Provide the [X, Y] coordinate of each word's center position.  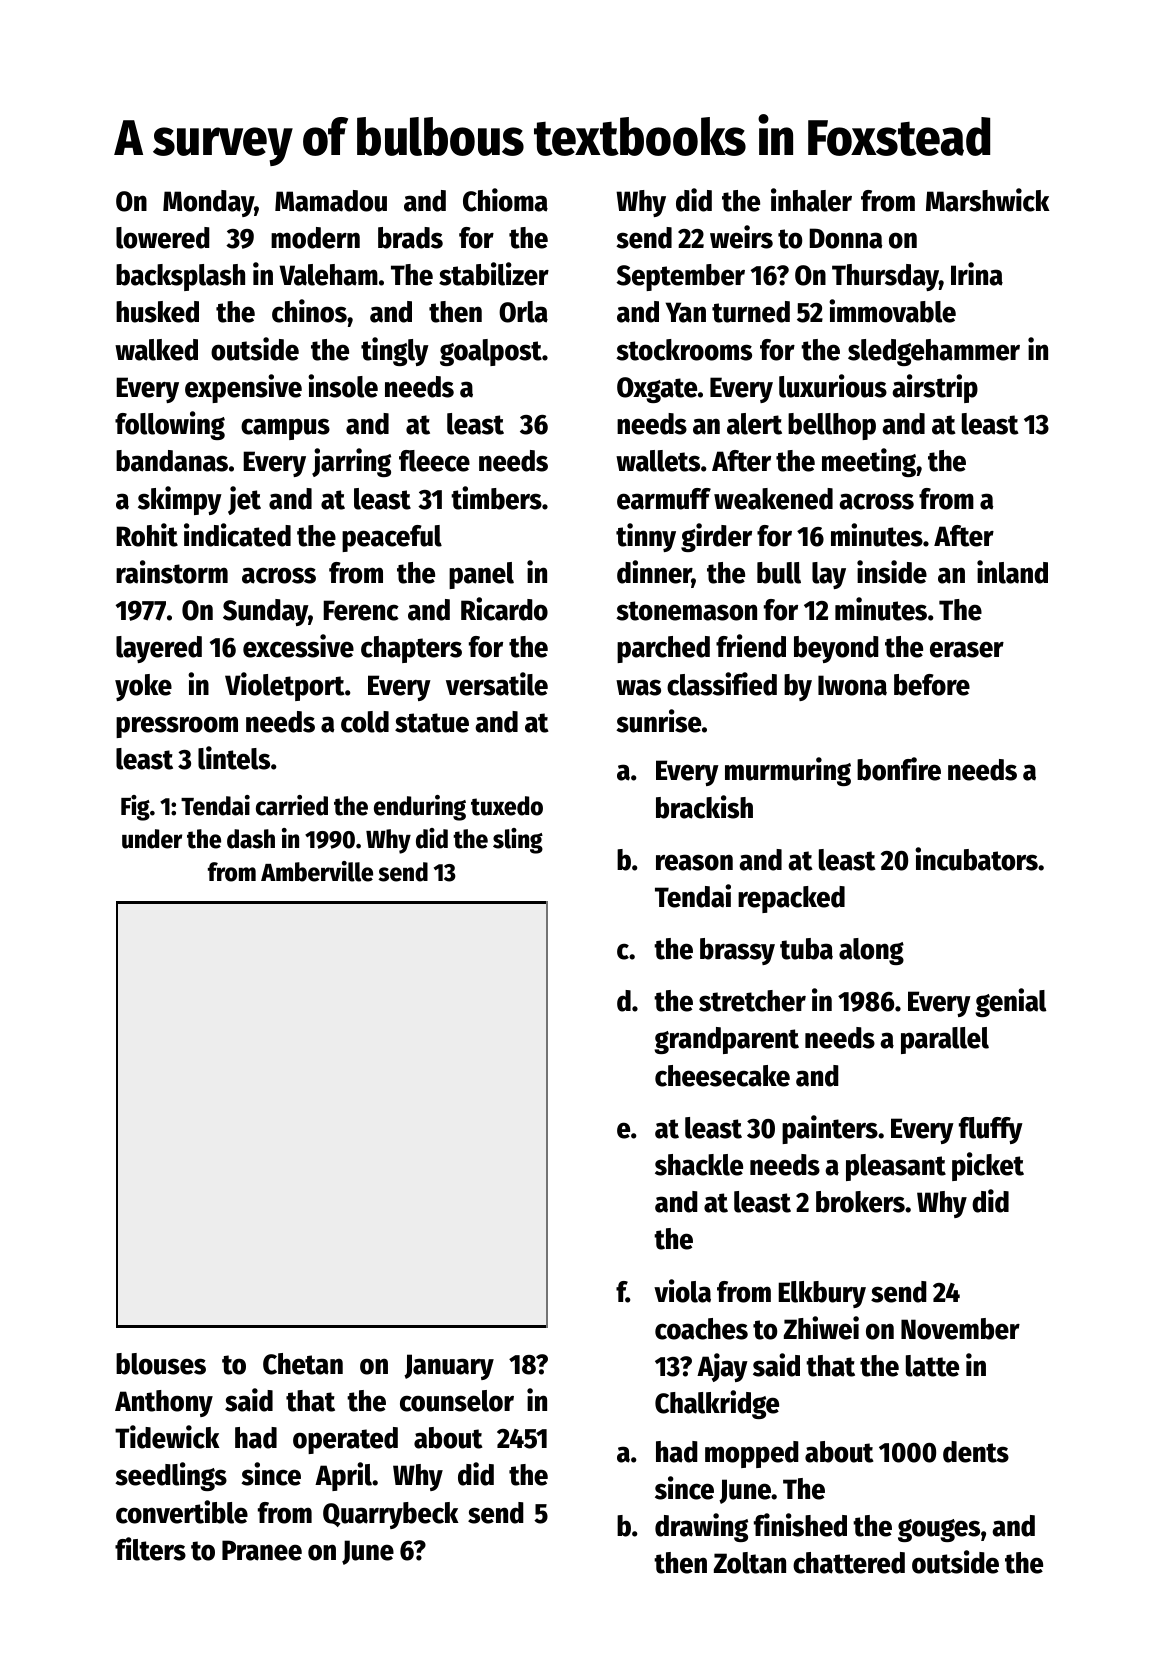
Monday [208, 203]
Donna [845, 238]
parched [663, 649]
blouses [161, 1364]
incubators [976, 859]
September [681, 277]
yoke [143, 687]
